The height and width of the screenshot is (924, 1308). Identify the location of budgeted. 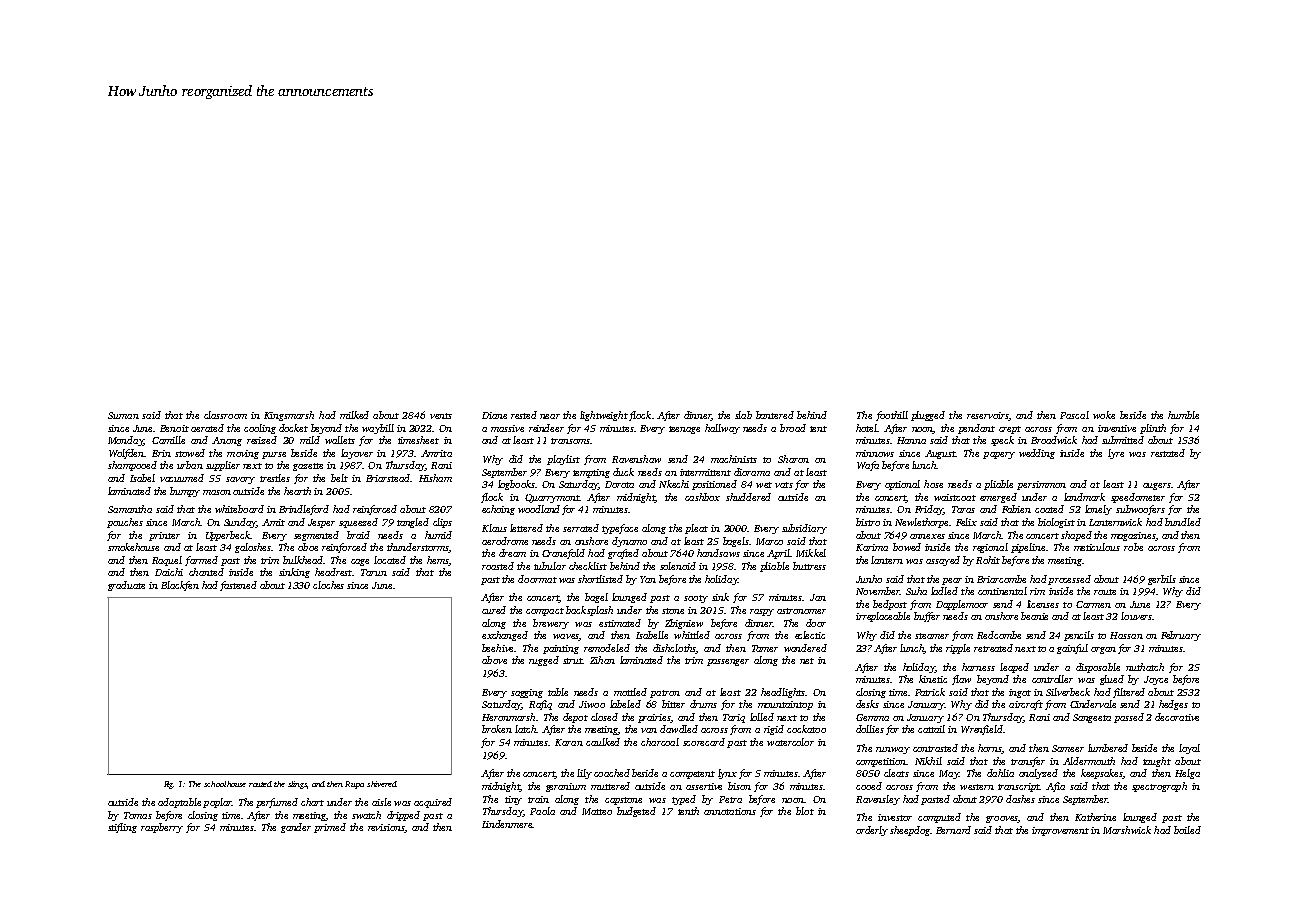
(636, 812).
